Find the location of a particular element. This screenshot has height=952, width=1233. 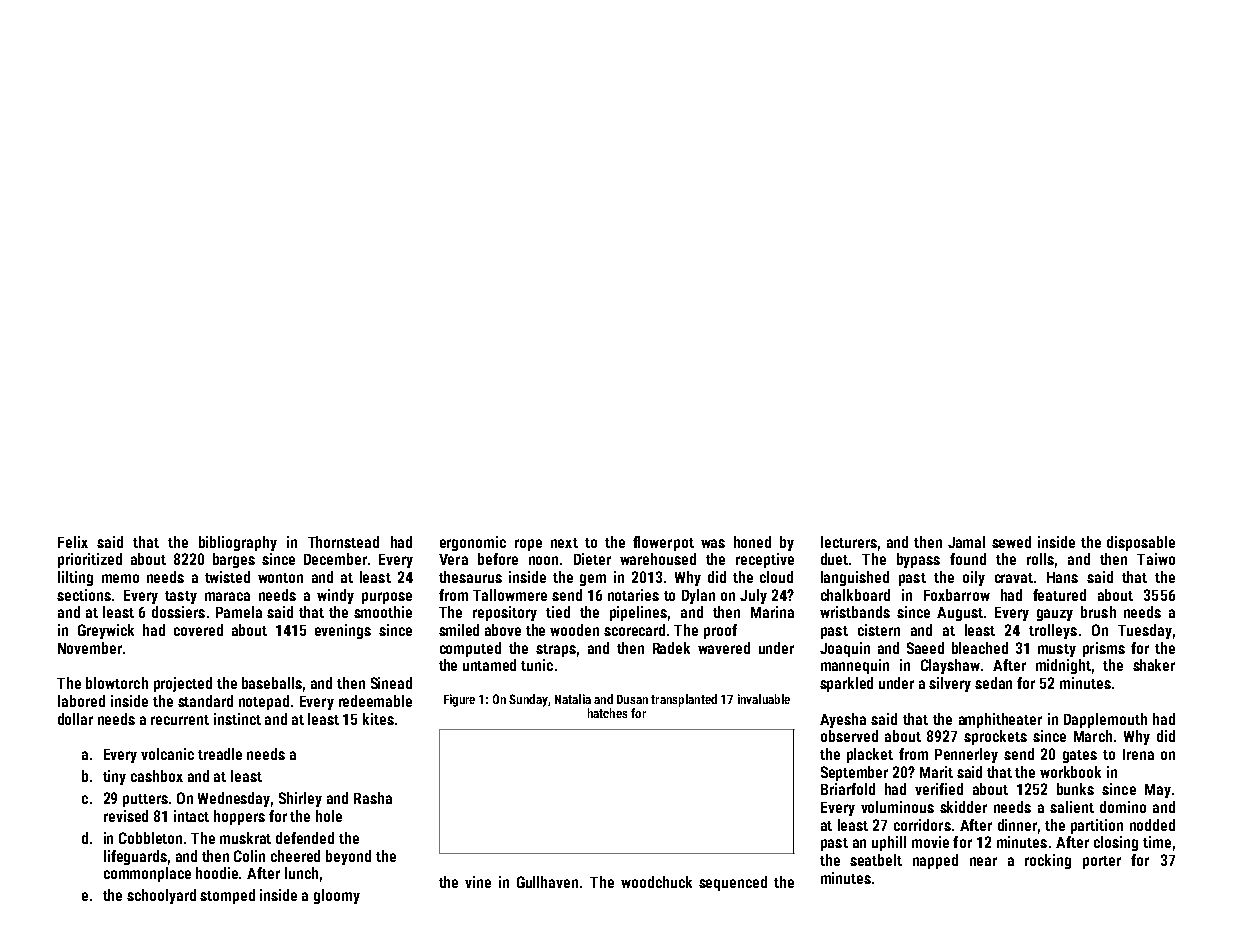

tunic is located at coordinates (537, 665).
